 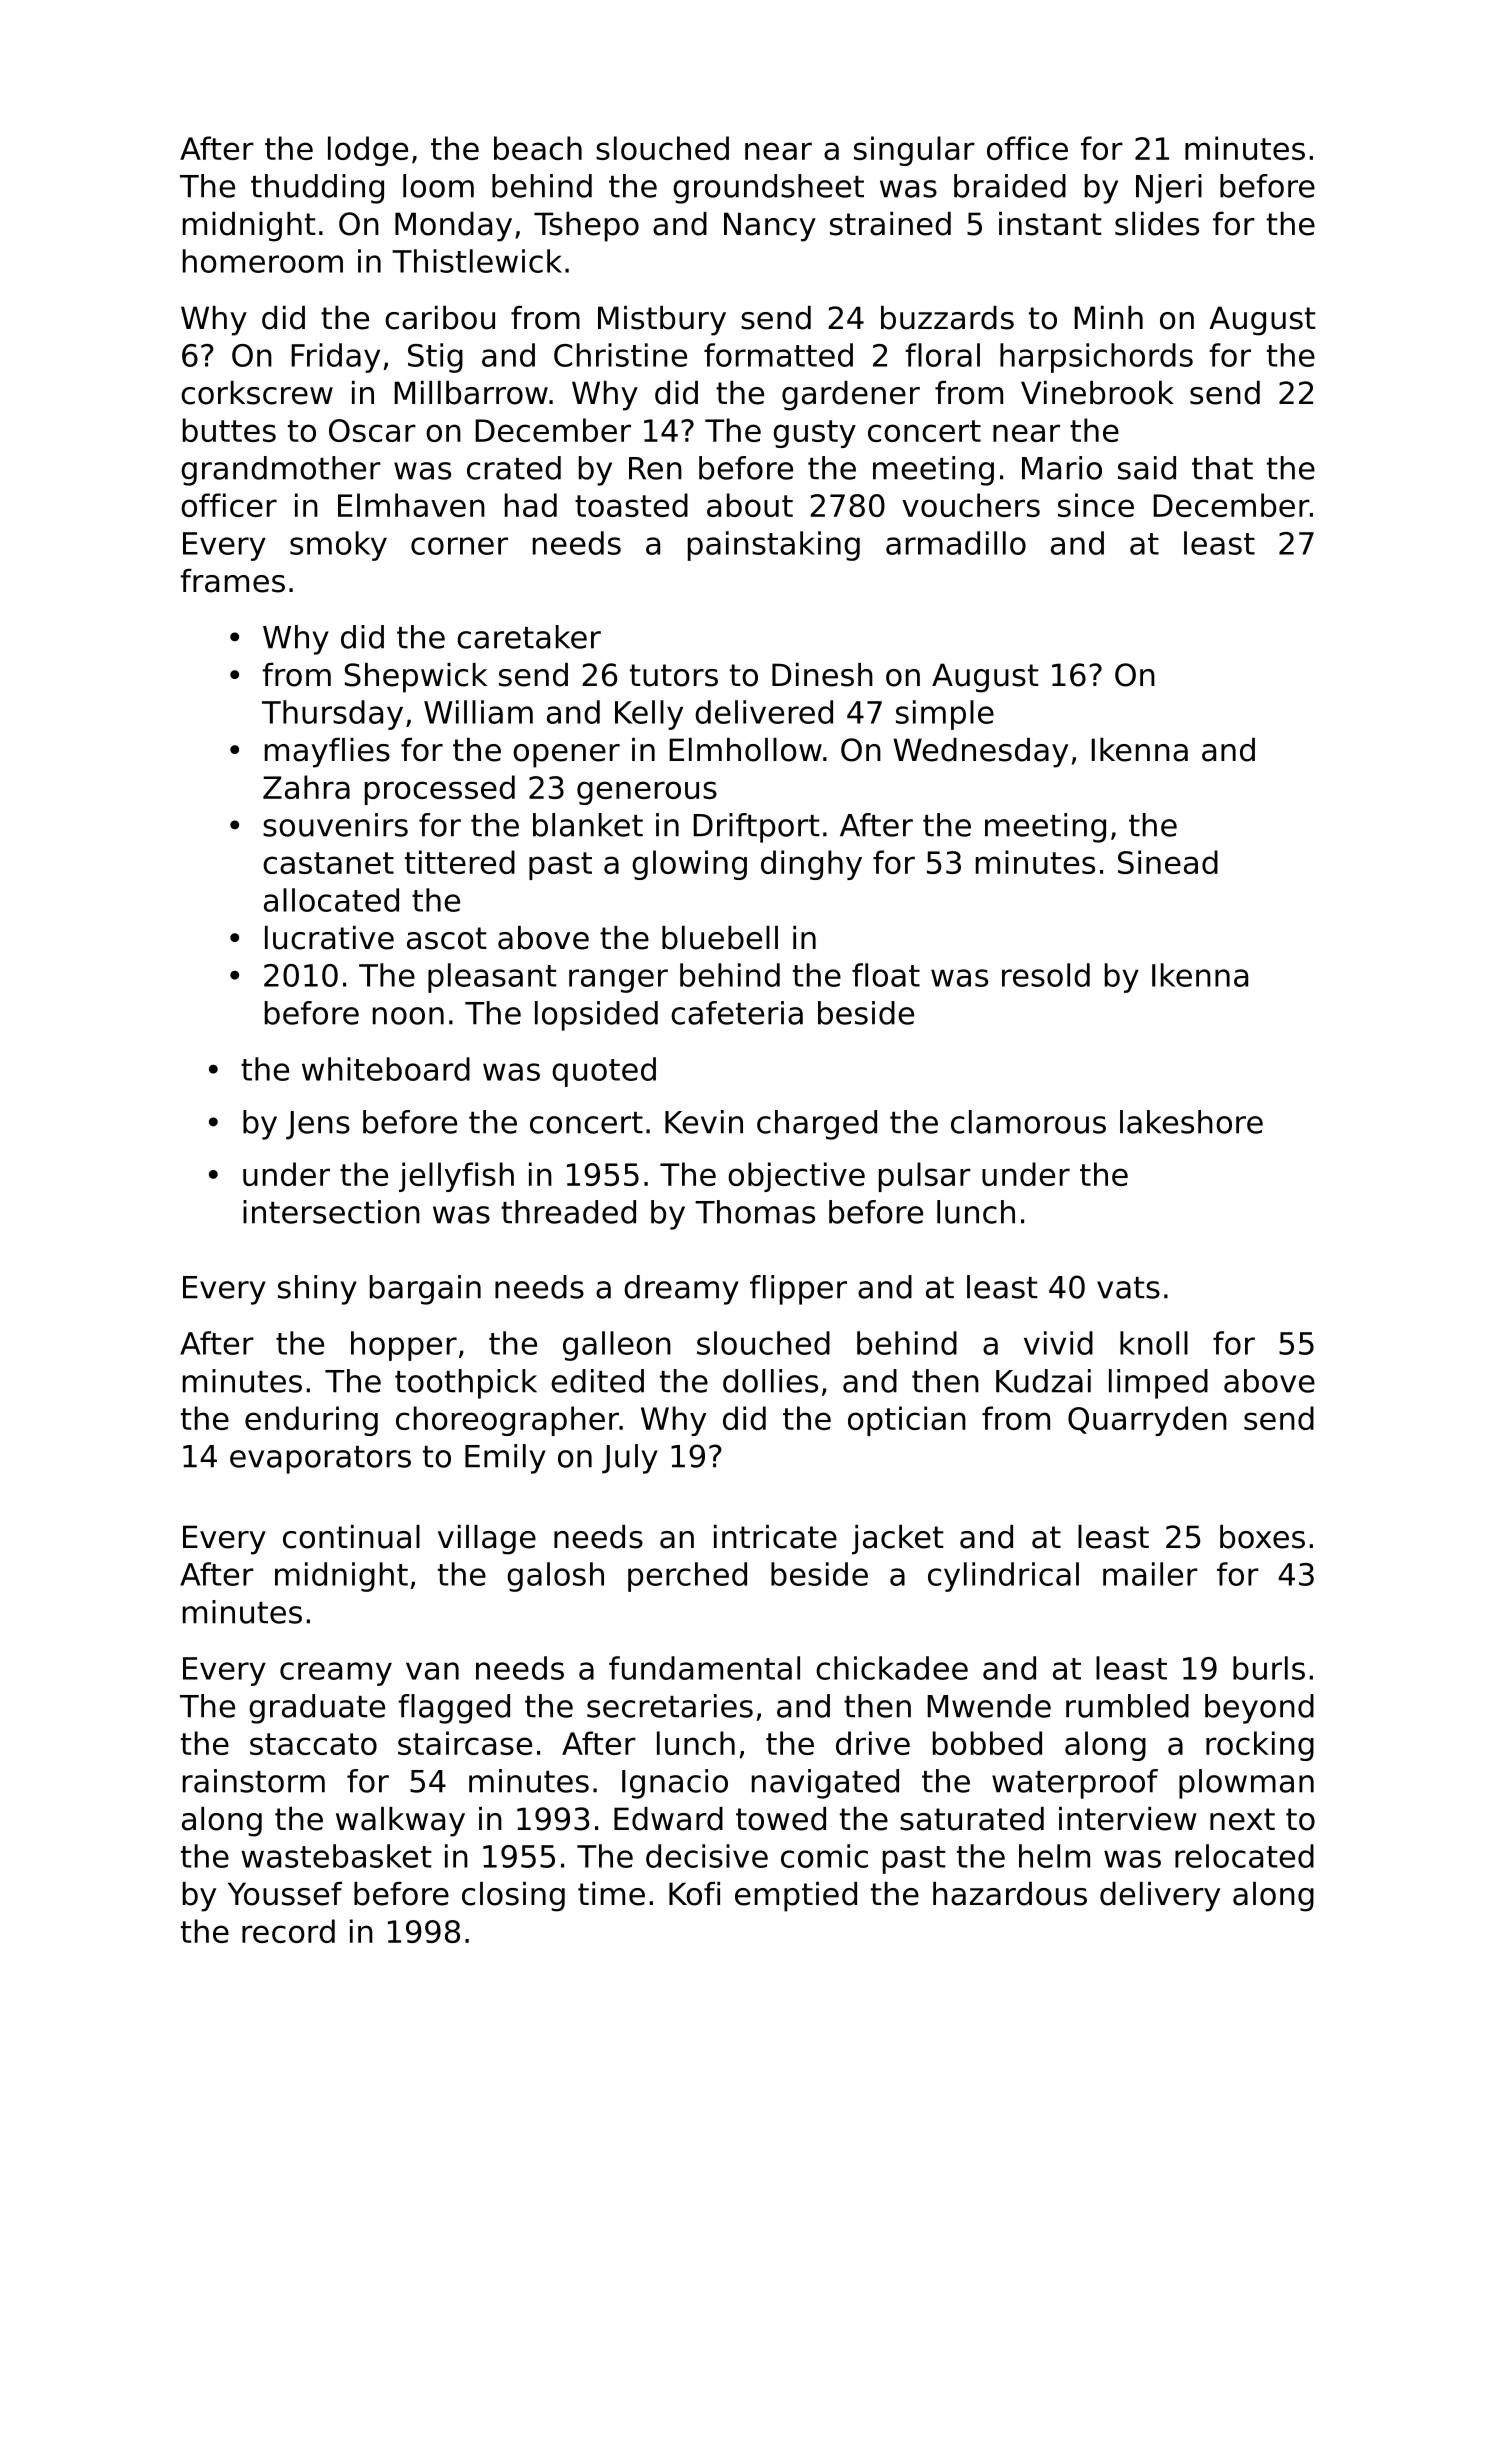 What do you see at coordinates (1160, 1897) in the document?
I see `delivery` at bounding box center [1160, 1897].
